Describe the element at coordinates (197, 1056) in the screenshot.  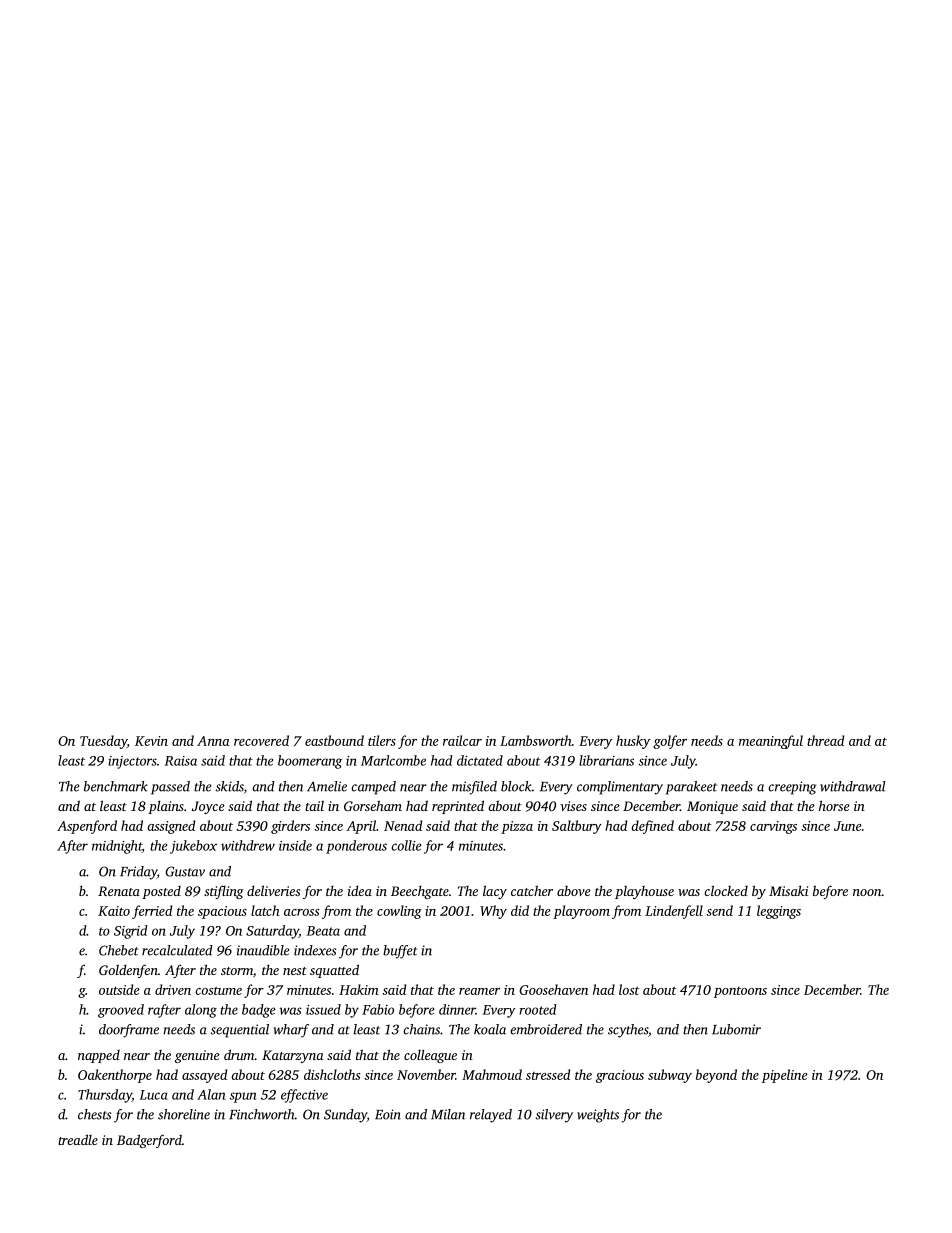
I see `genuine` at that location.
